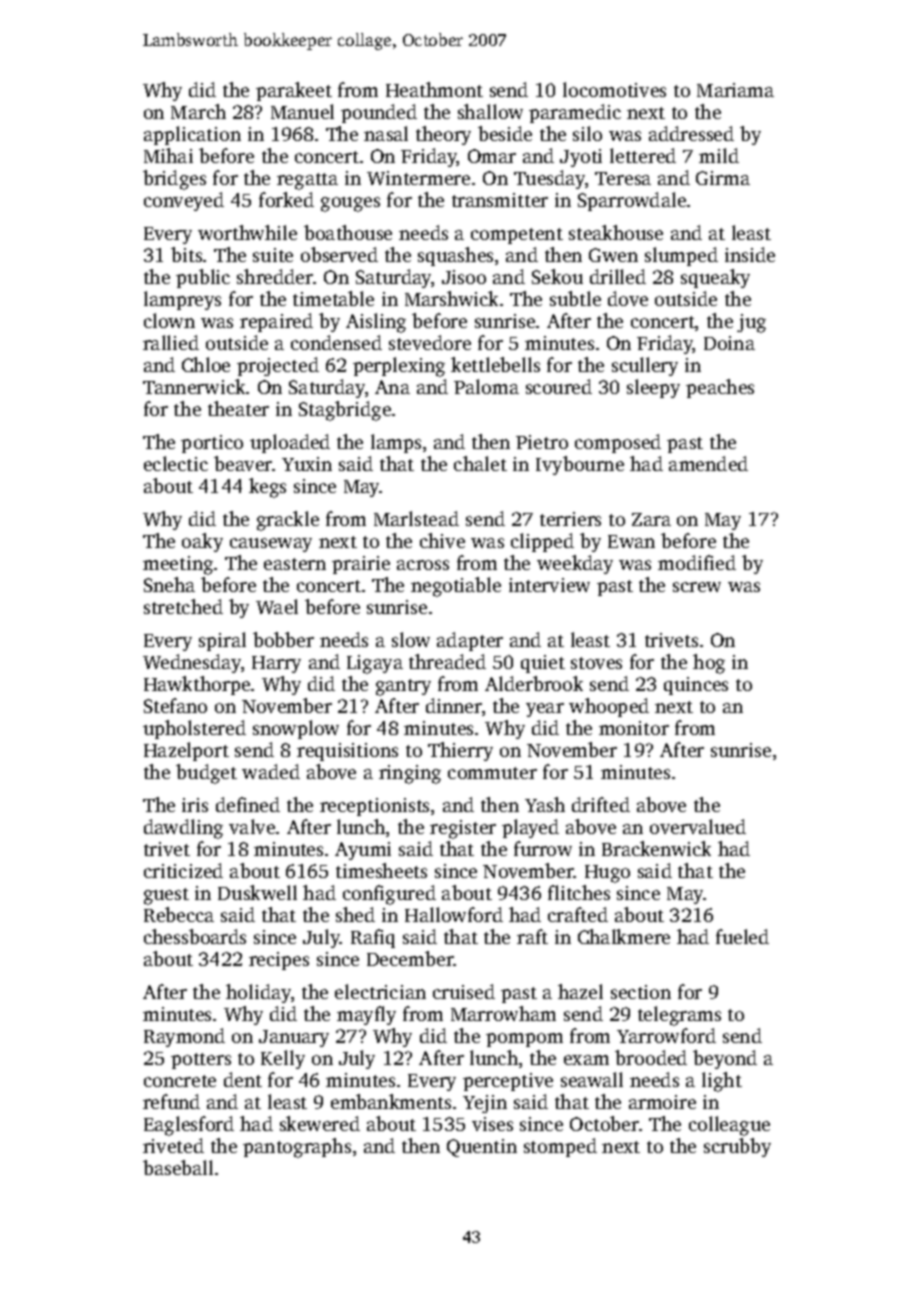  Describe the element at coordinates (656, 848) in the page. I see `Brackenwick` at that location.
